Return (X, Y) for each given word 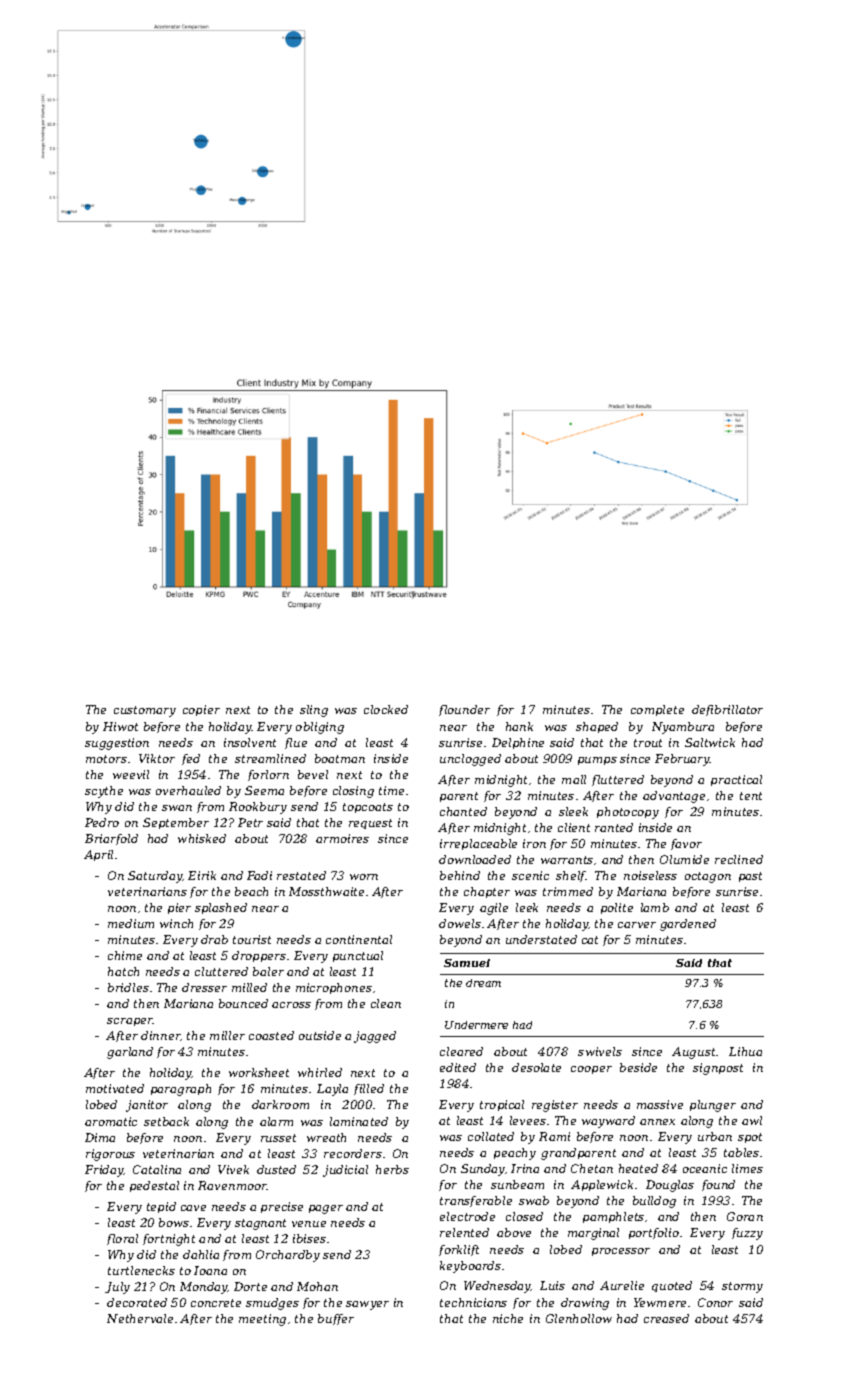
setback (166, 1121)
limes (747, 1168)
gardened (688, 925)
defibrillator (727, 710)
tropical (502, 1105)
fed (191, 759)
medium (131, 923)
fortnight (169, 1240)
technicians (473, 1302)
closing (353, 792)
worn (364, 877)
